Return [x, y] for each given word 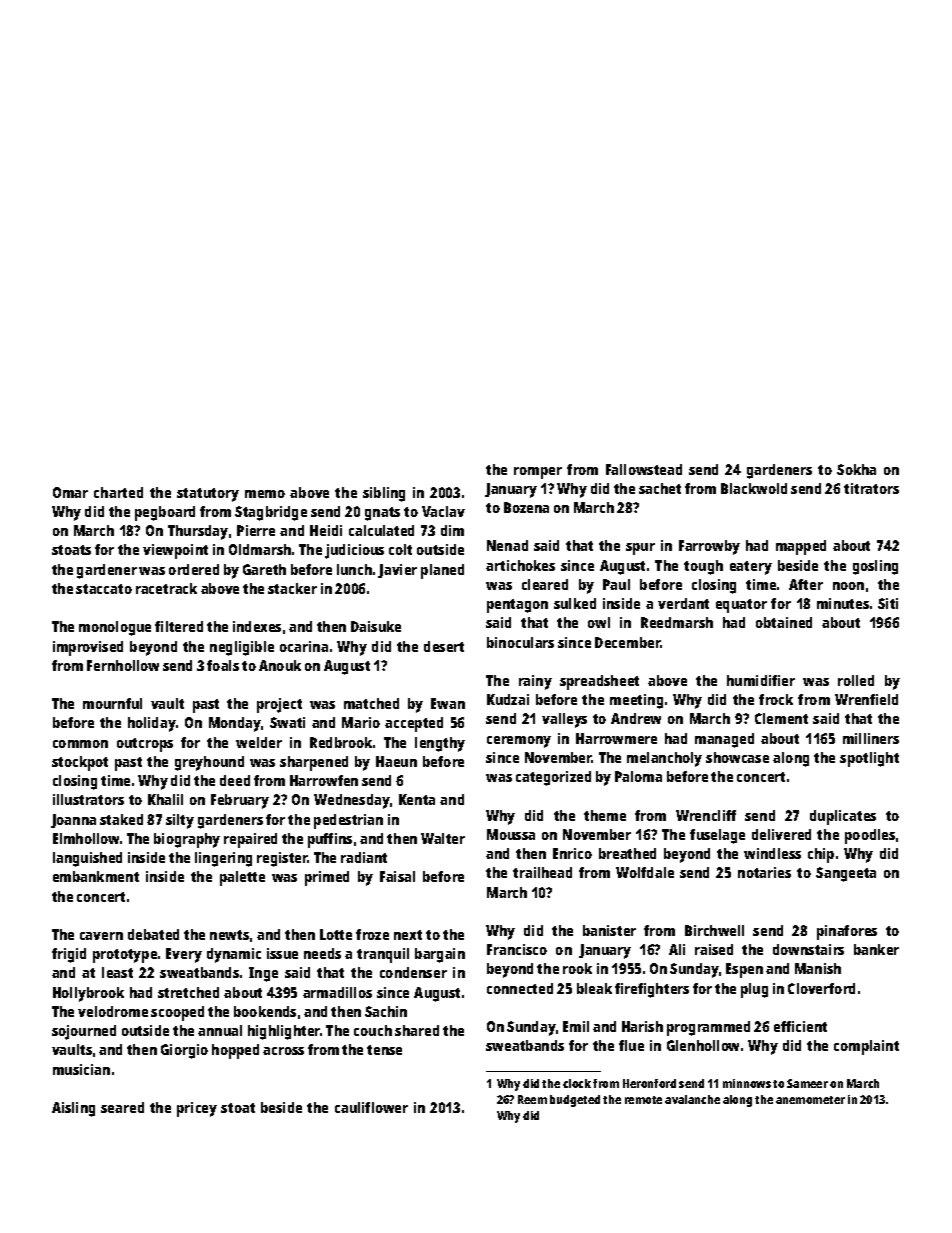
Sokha [856, 469]
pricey [197, 1109]
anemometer [810, 1100]
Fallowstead [644, 469]
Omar [70, 492]
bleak [594, 988]
